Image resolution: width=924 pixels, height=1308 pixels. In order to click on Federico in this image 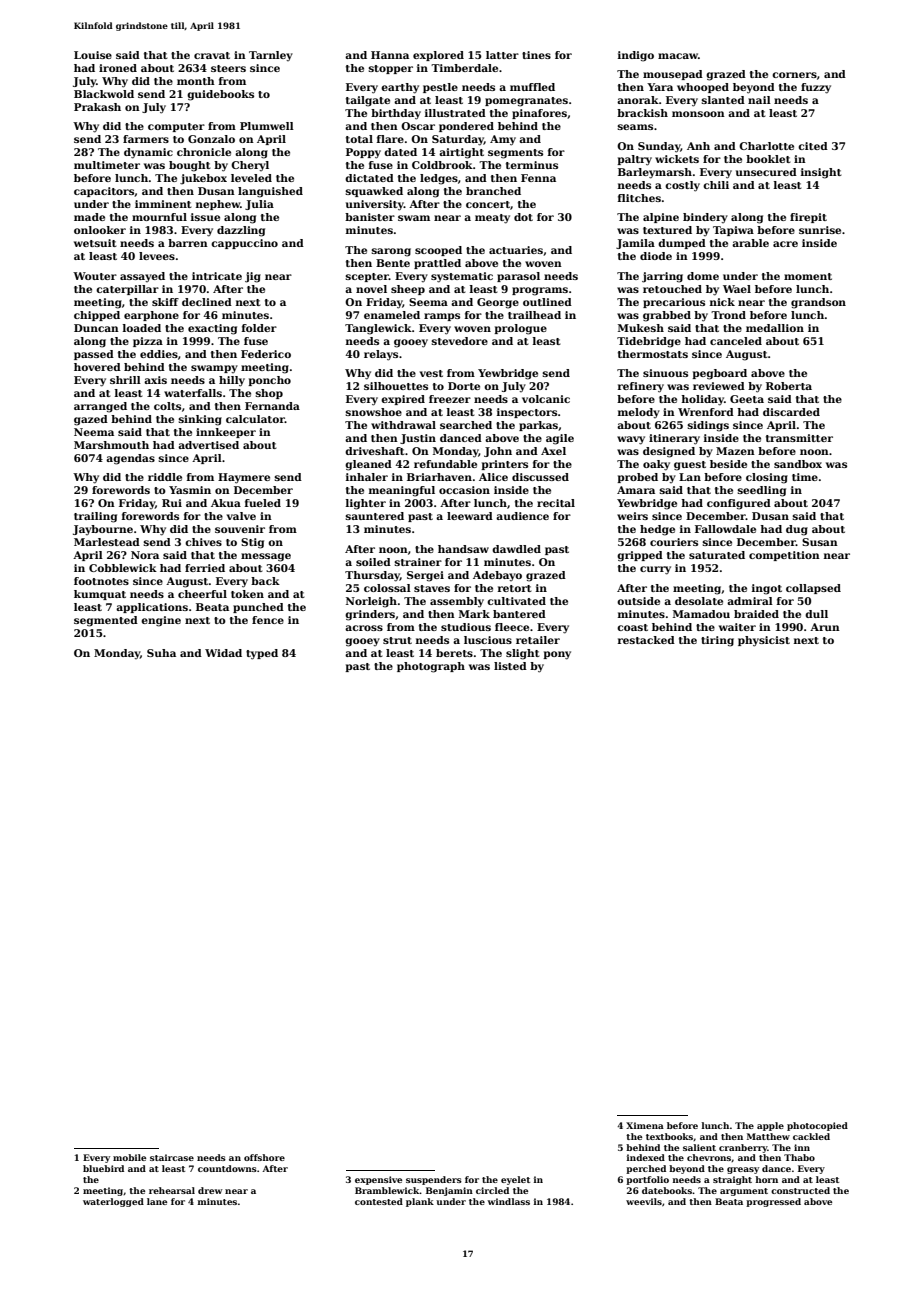, I will do `click(266, 354)`.
